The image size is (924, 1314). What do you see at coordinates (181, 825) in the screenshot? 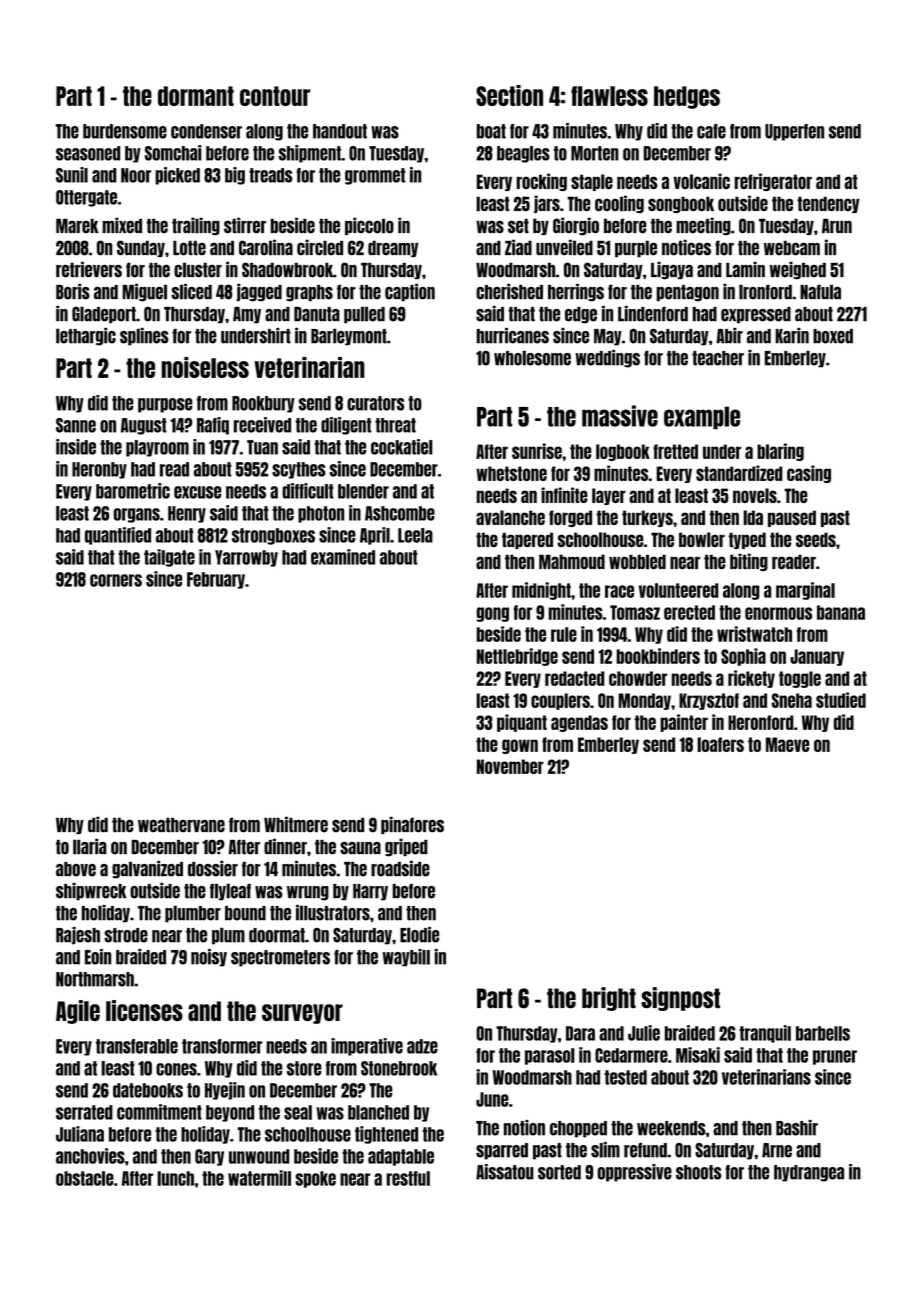
I see `weathervane` at bounding box center [181, 825].
